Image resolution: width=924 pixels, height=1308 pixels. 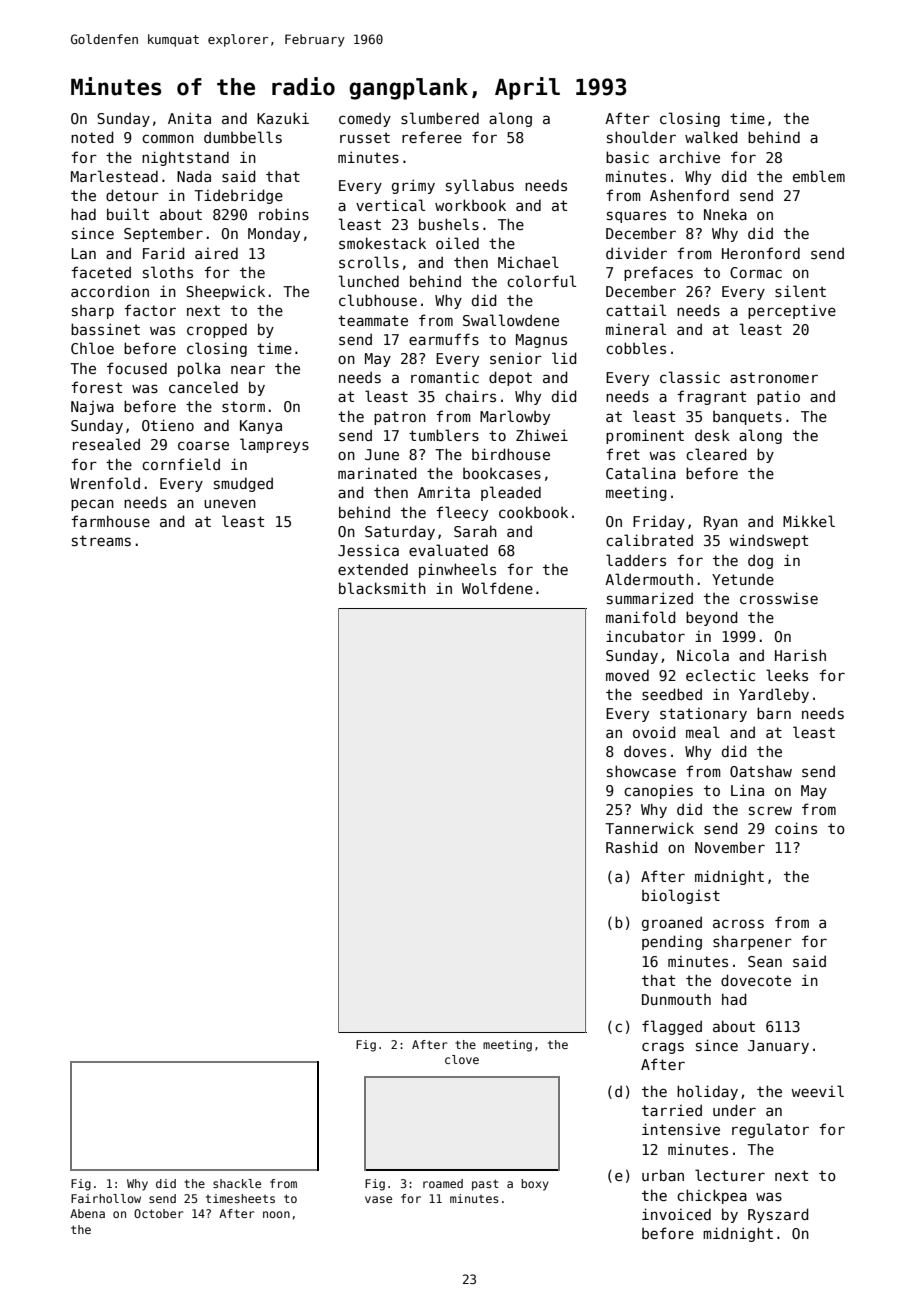 What do you see at coordinates (378, 1199) in the screenshot?
I see `vase` at bounding box center [378, 1199].
